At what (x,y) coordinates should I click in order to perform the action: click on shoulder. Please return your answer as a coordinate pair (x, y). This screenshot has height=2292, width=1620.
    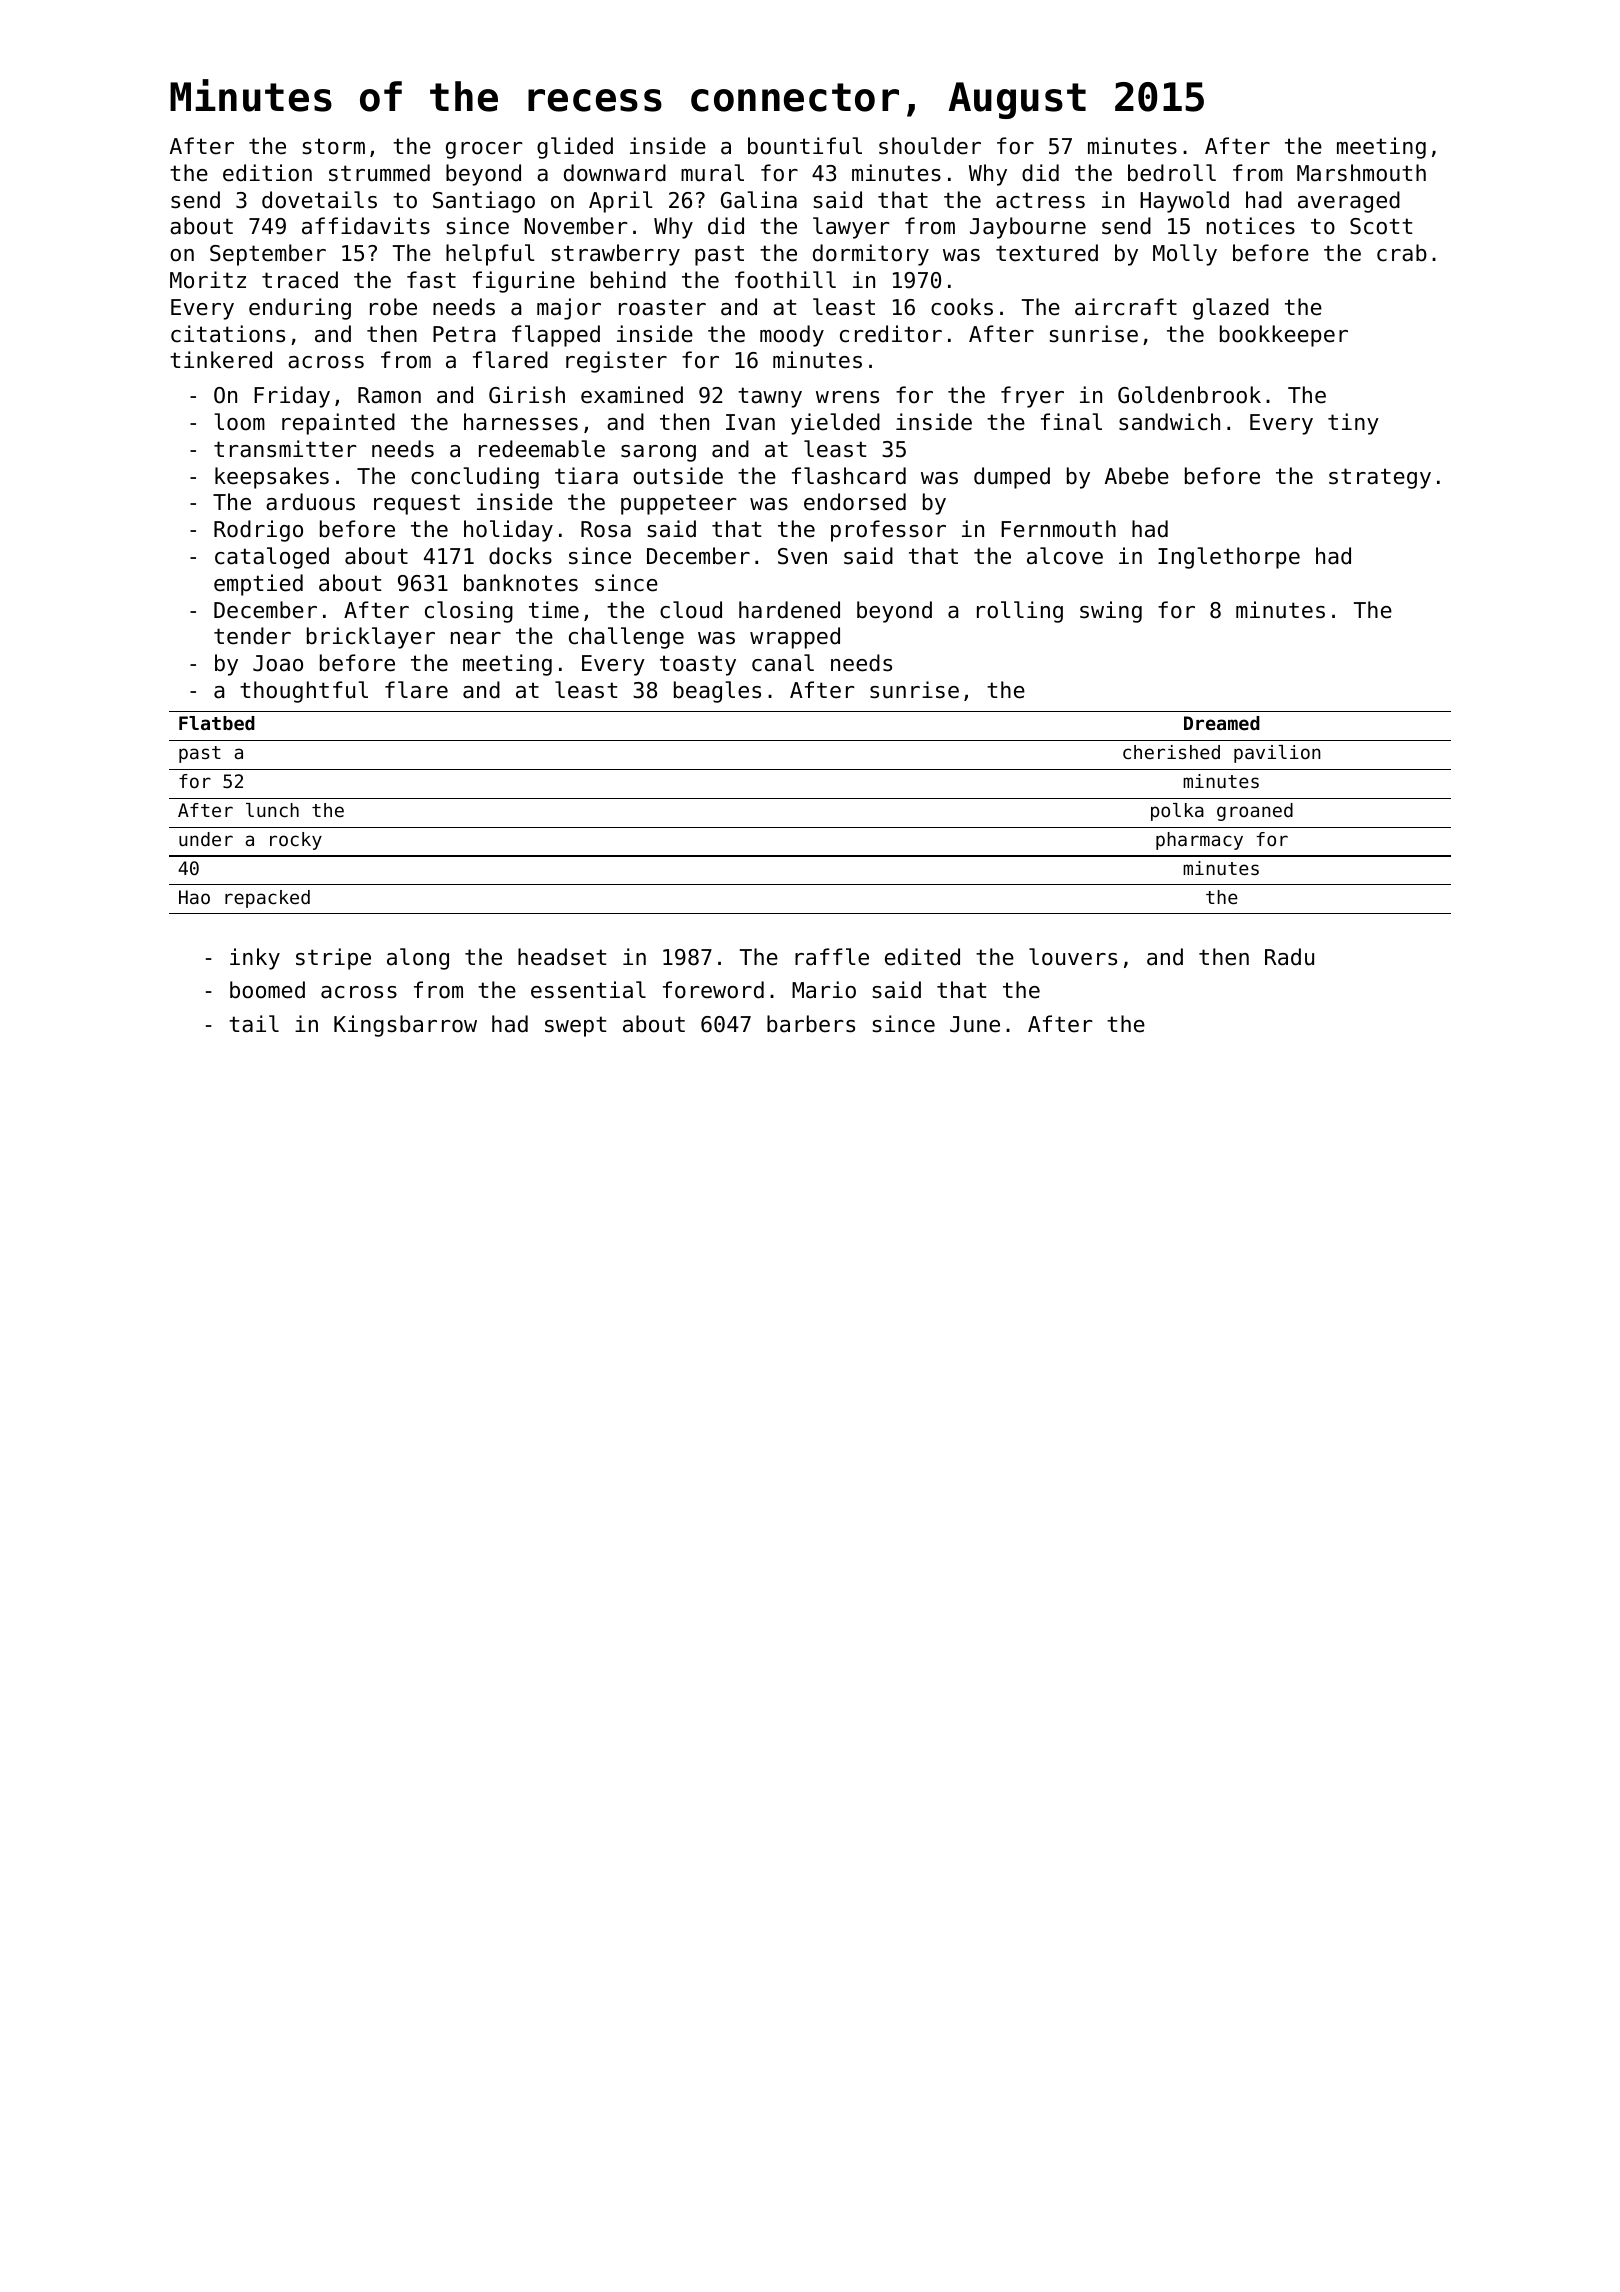
    Looking at the image, I should click on (930, 146).
